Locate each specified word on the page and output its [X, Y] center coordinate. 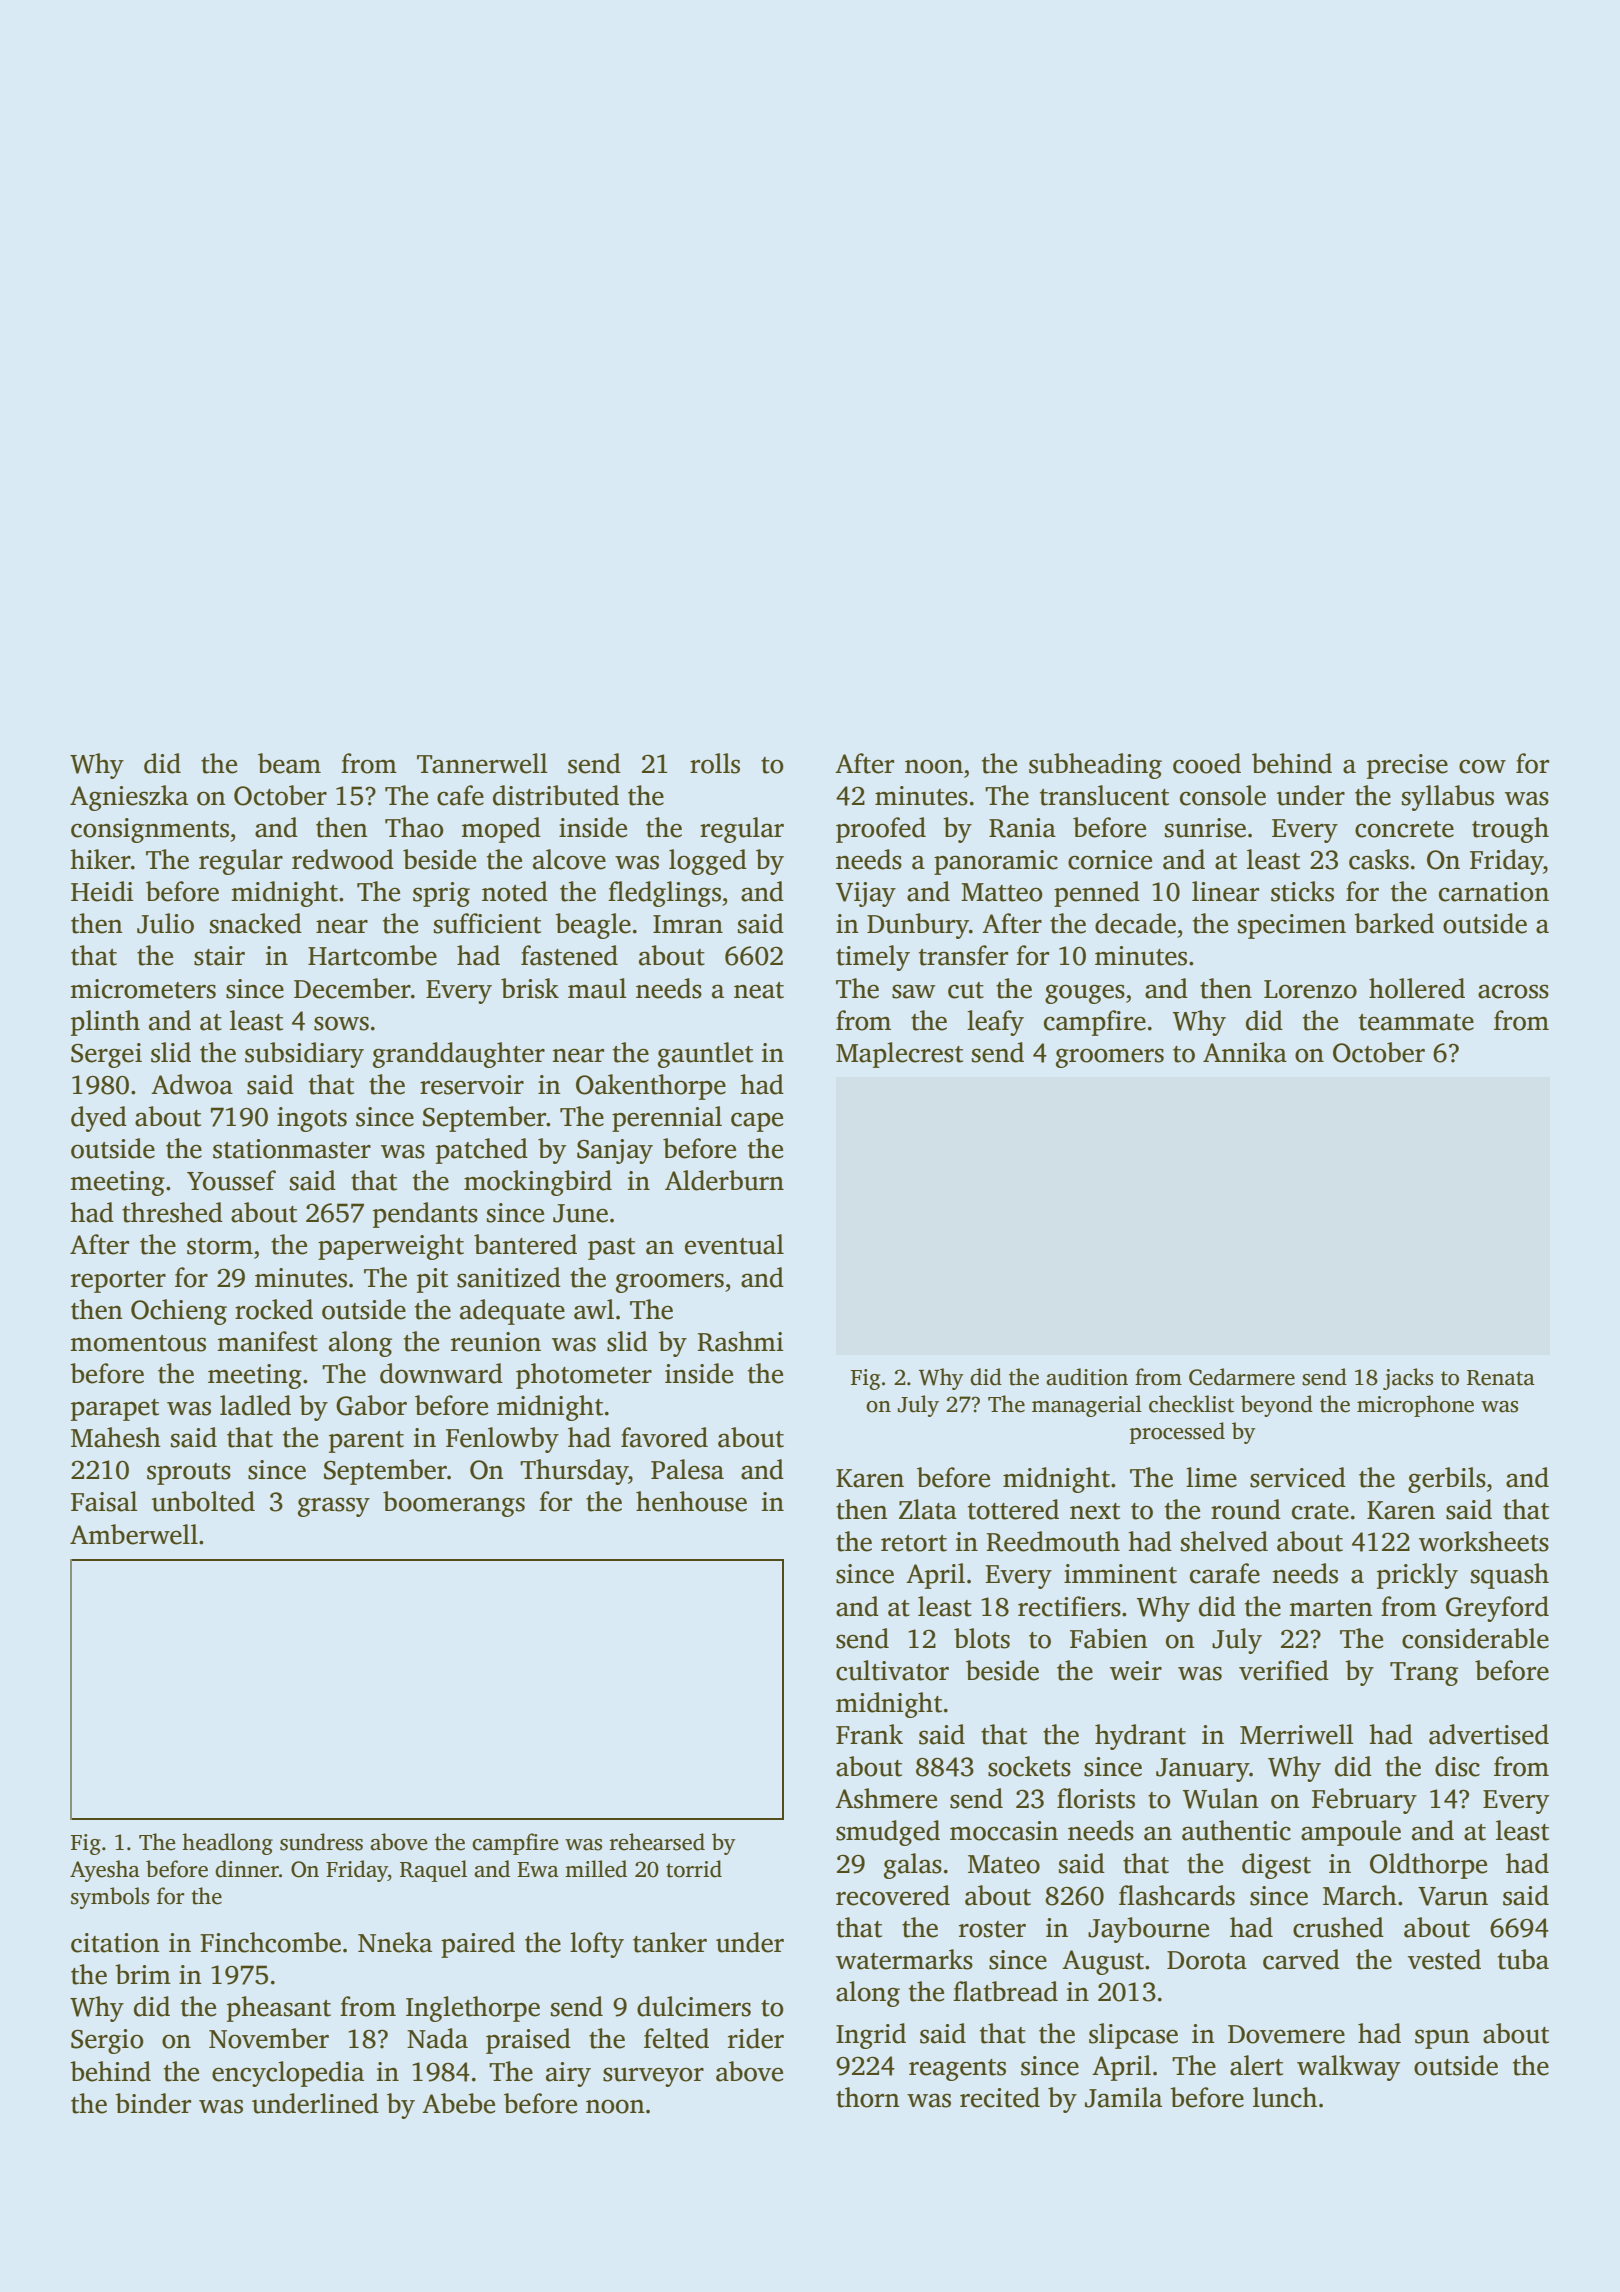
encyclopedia [288, 2074]
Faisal [104, 1501]
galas [913, 1866]
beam [289, 763]
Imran [688, 924]
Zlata [928, 1509]
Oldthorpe [1428, 1866]
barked [1394, 923]
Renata [1501, 1378]
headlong [227, 1844]
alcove [569, 859]
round [1246, 1509]
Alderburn [724, 1180]
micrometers [143, 989]
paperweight [391, 1247]
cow [1482, 766]
